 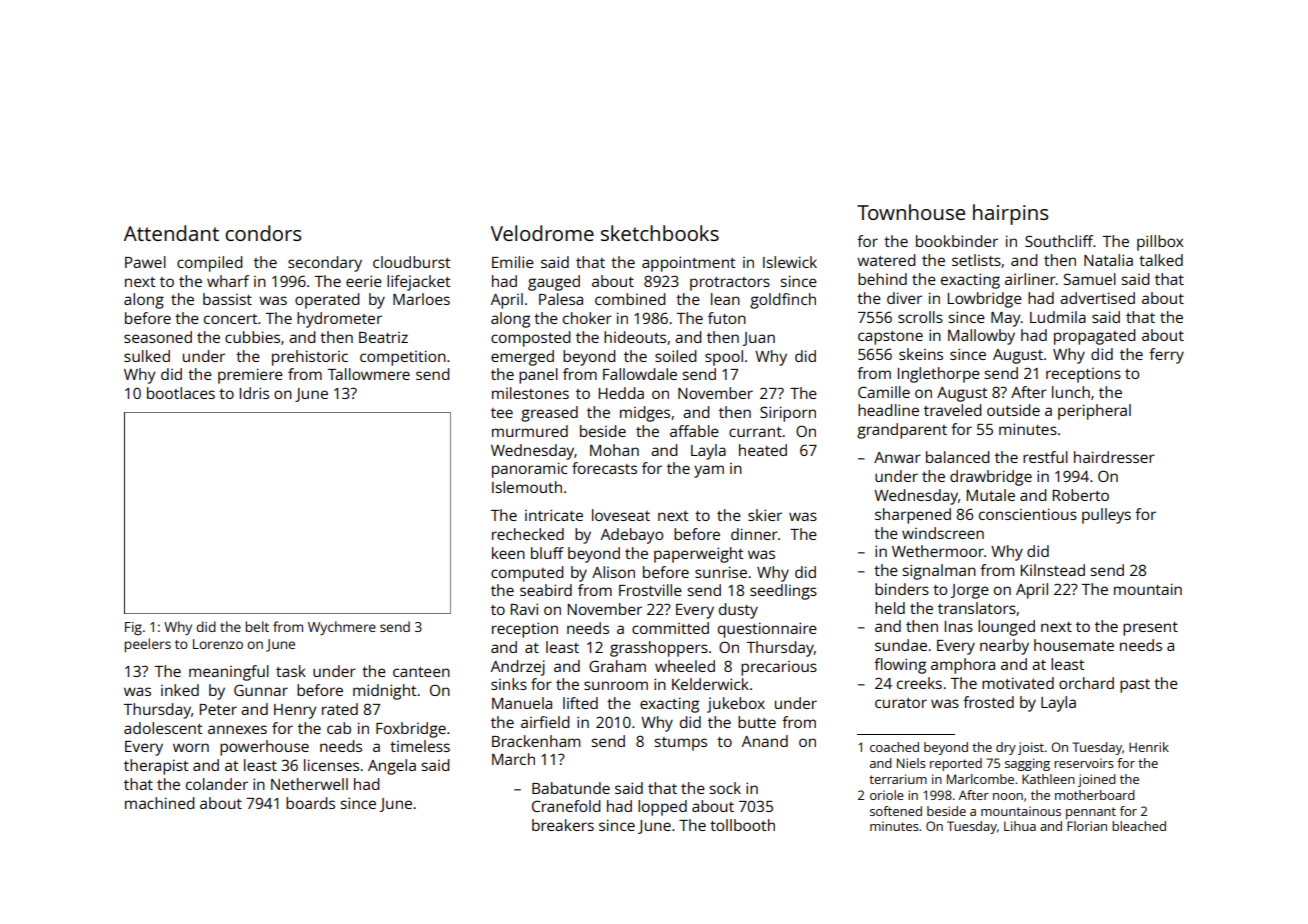 I want to click on compiled, so click(x=210, y=264).
